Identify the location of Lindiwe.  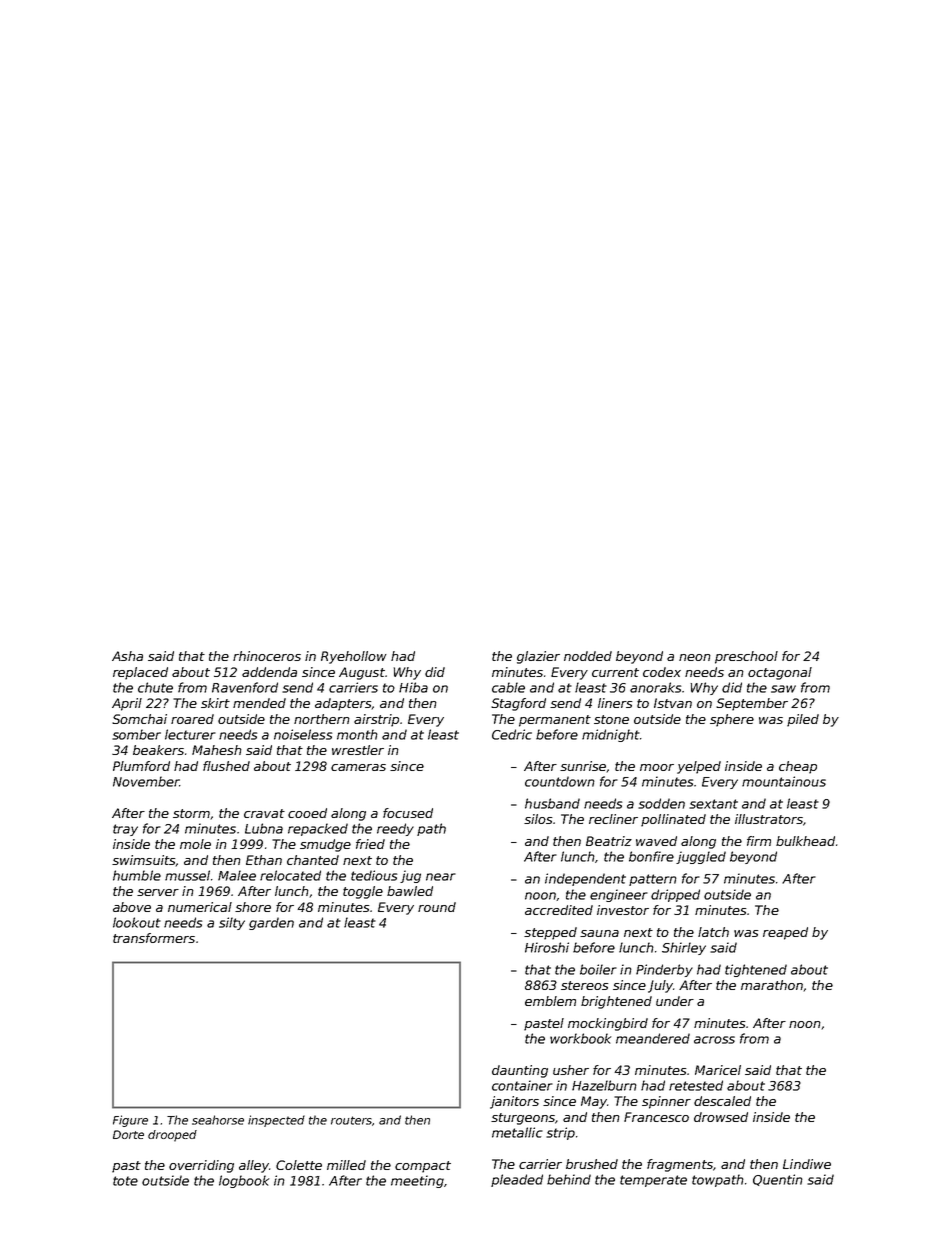
(807, 1164).
